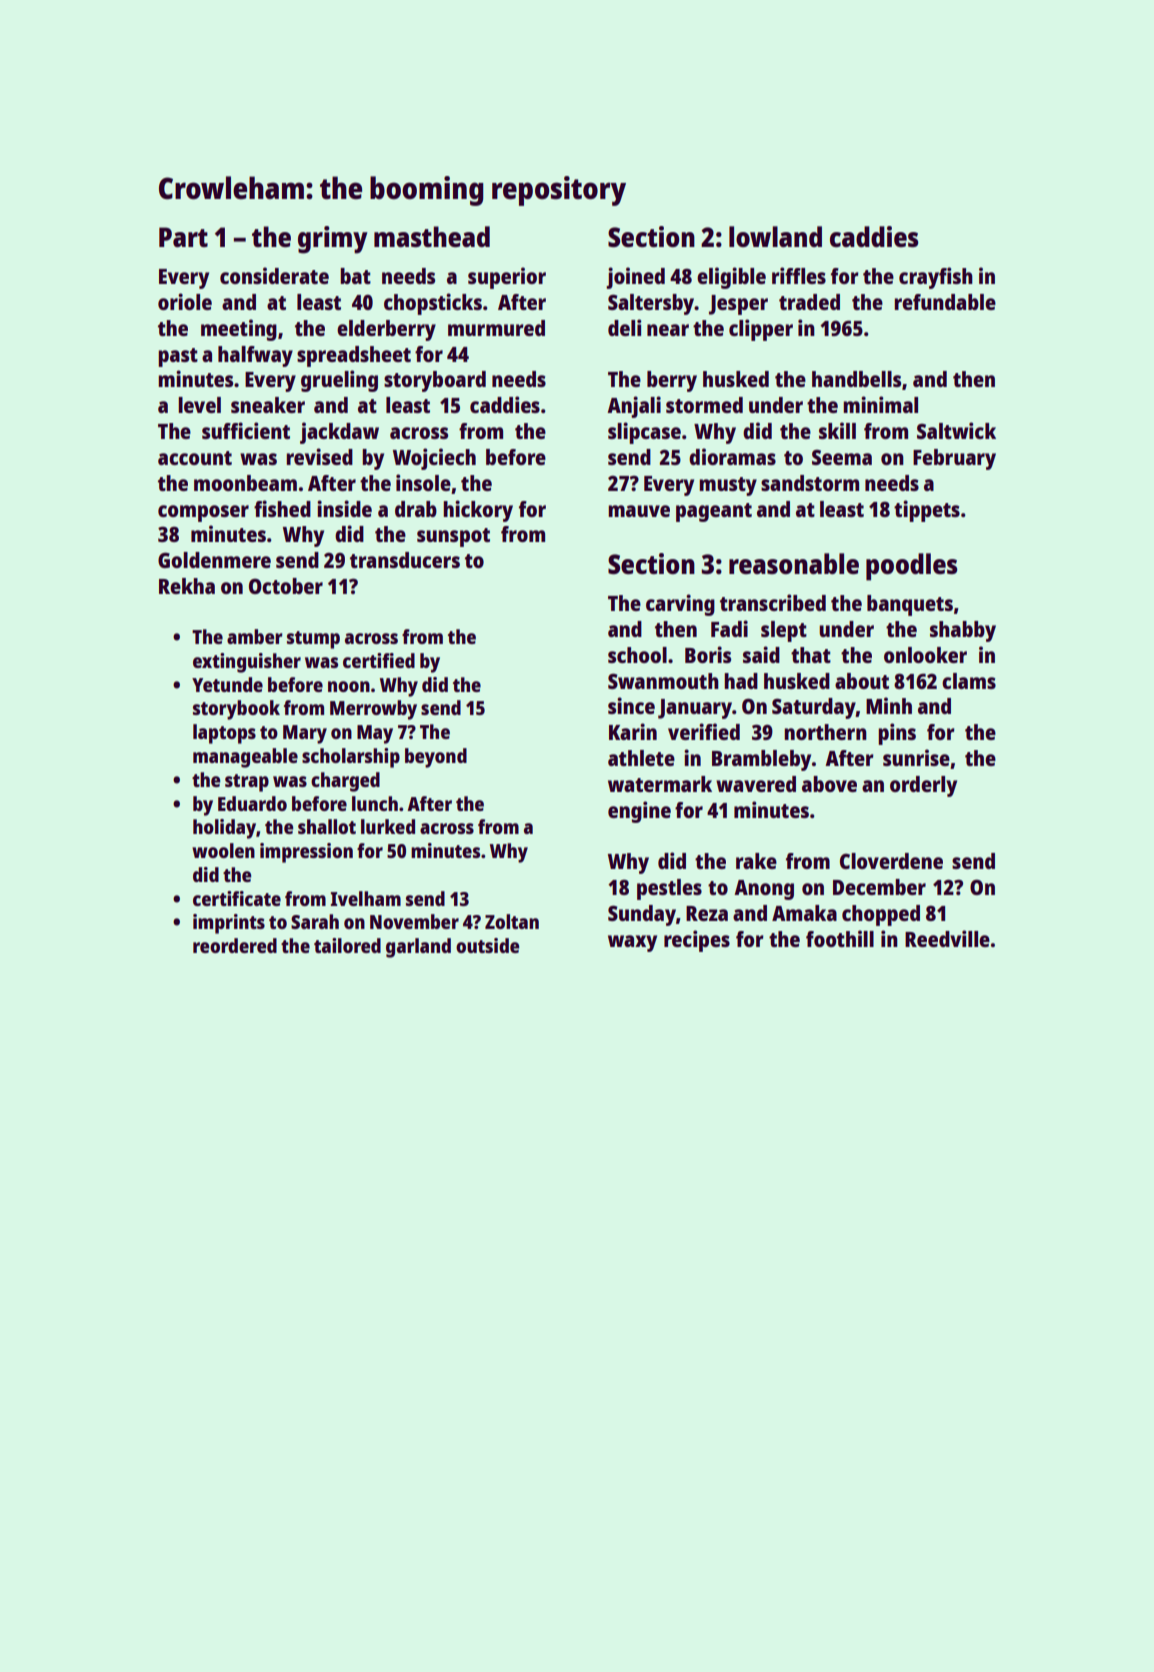 This page has height=1672, width=1154. Describe the element at coordinates (947, 938) in the page. I see `Reedville` at that location.
